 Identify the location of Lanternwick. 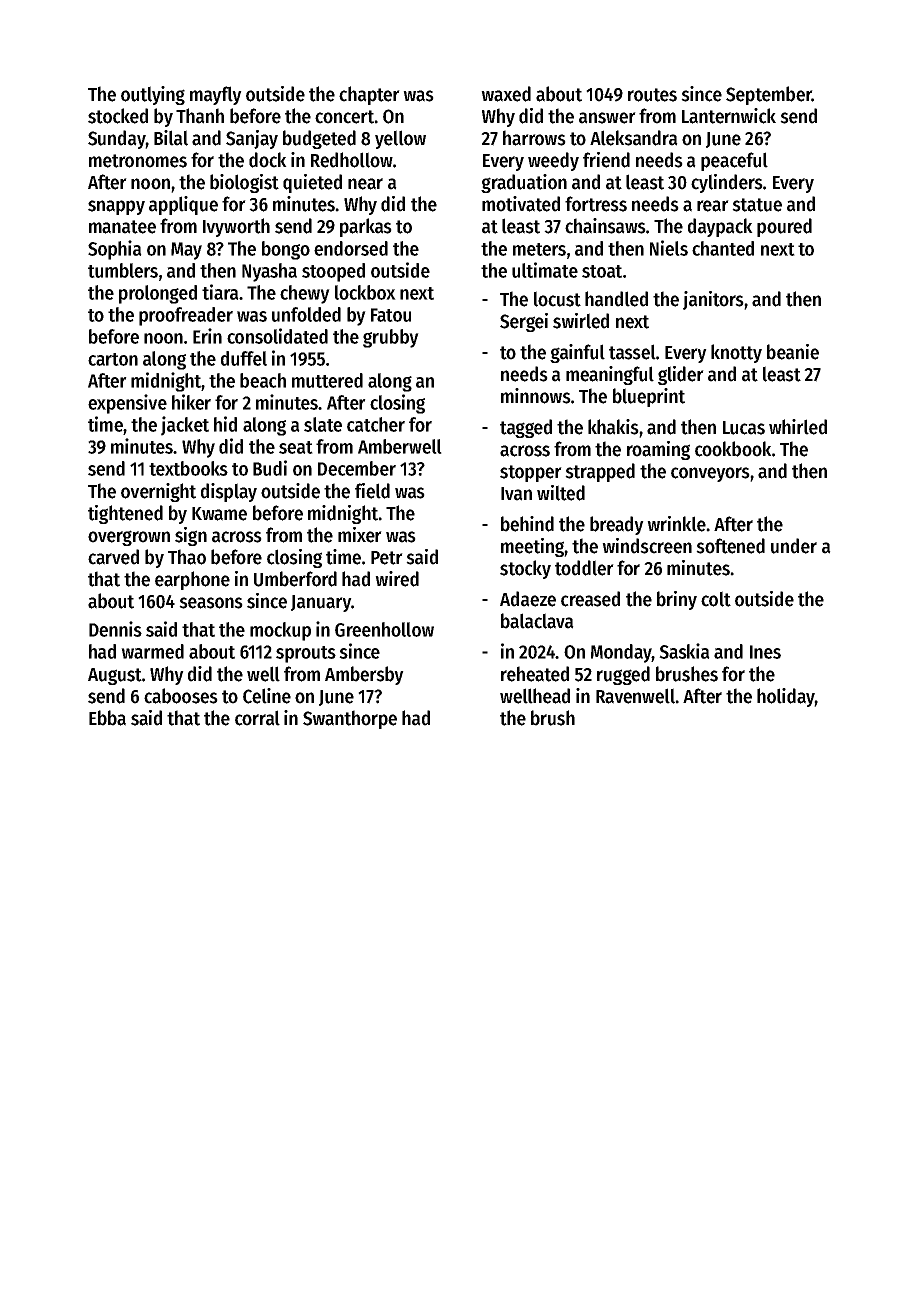
(729, 116).
